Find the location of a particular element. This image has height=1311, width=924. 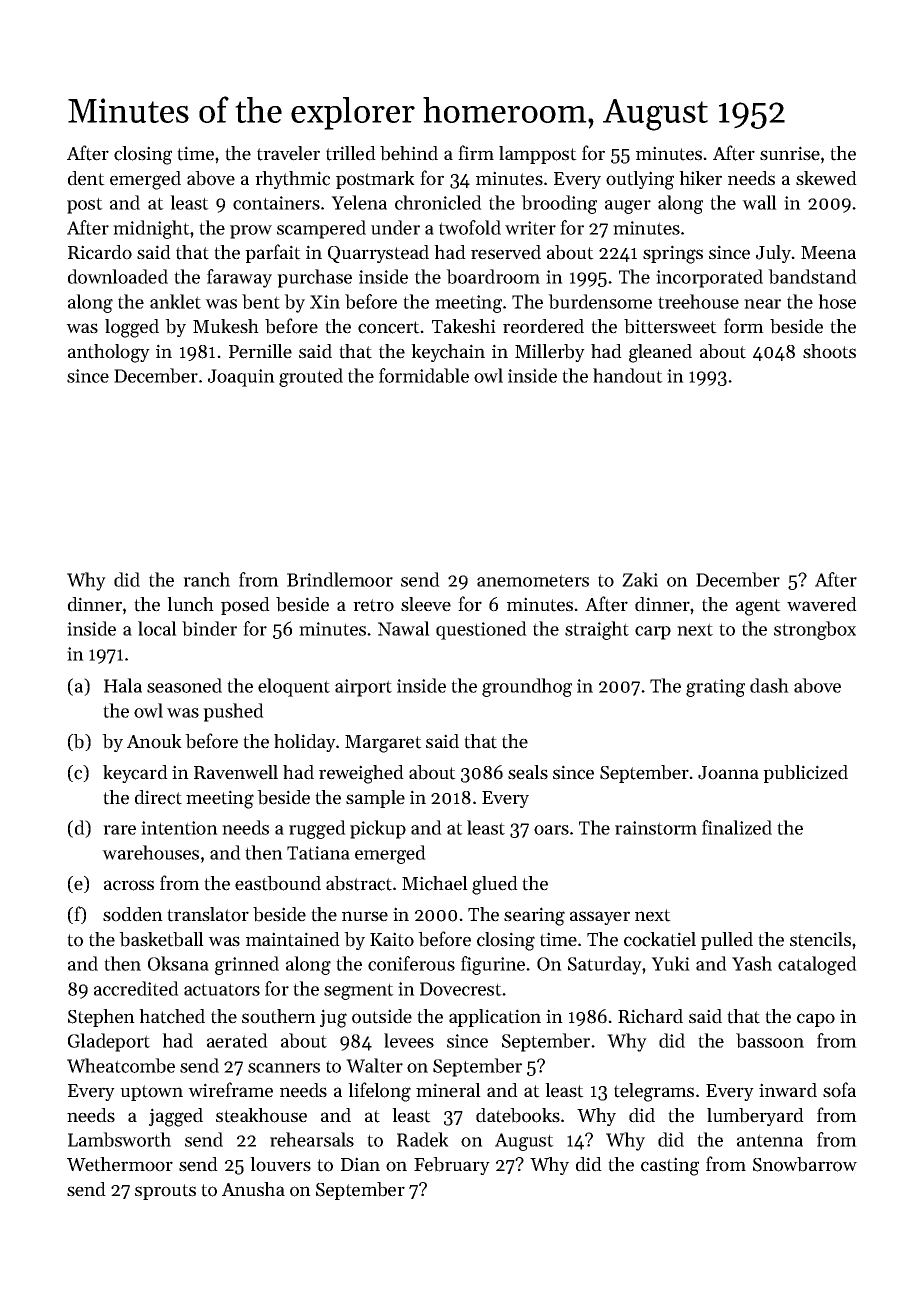

Kaito is located at coordinates (392, 939).
